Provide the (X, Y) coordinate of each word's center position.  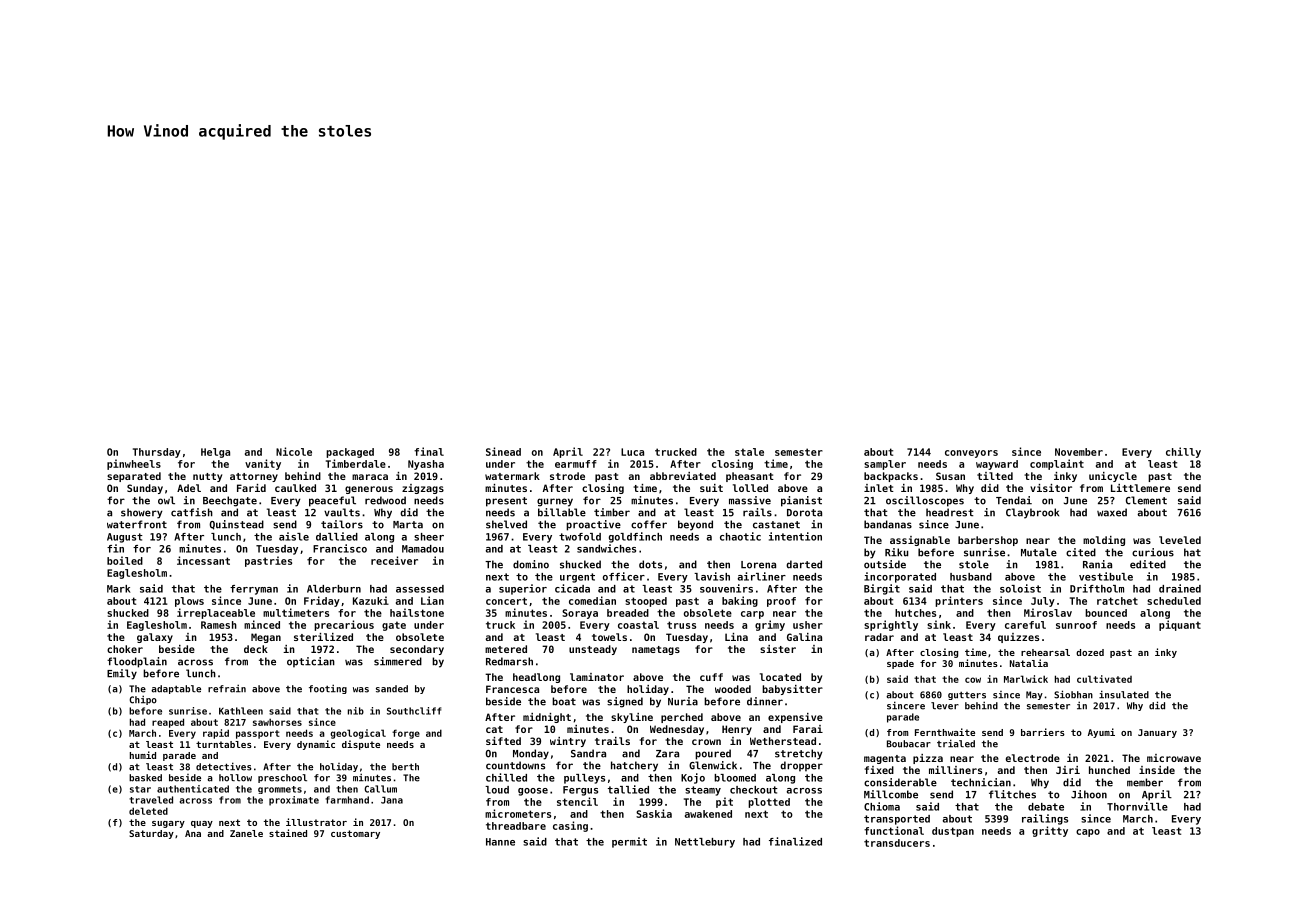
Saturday (151, 834)
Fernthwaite (945, 732)
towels (609, 637)
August (125, 538)
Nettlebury (705, 843)
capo (1088, 833)
